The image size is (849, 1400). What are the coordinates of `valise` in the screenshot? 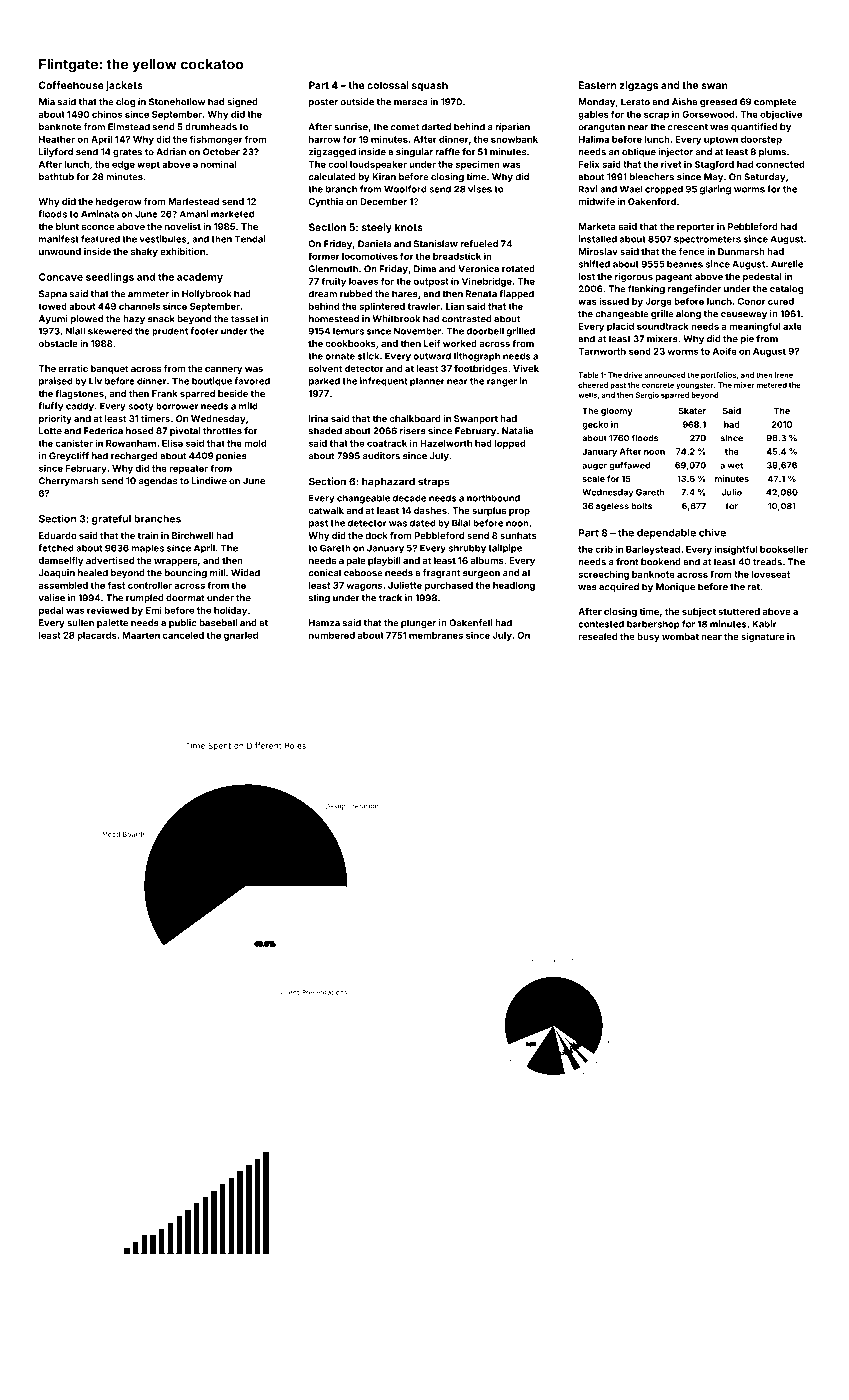 It's located at (51, 598).
